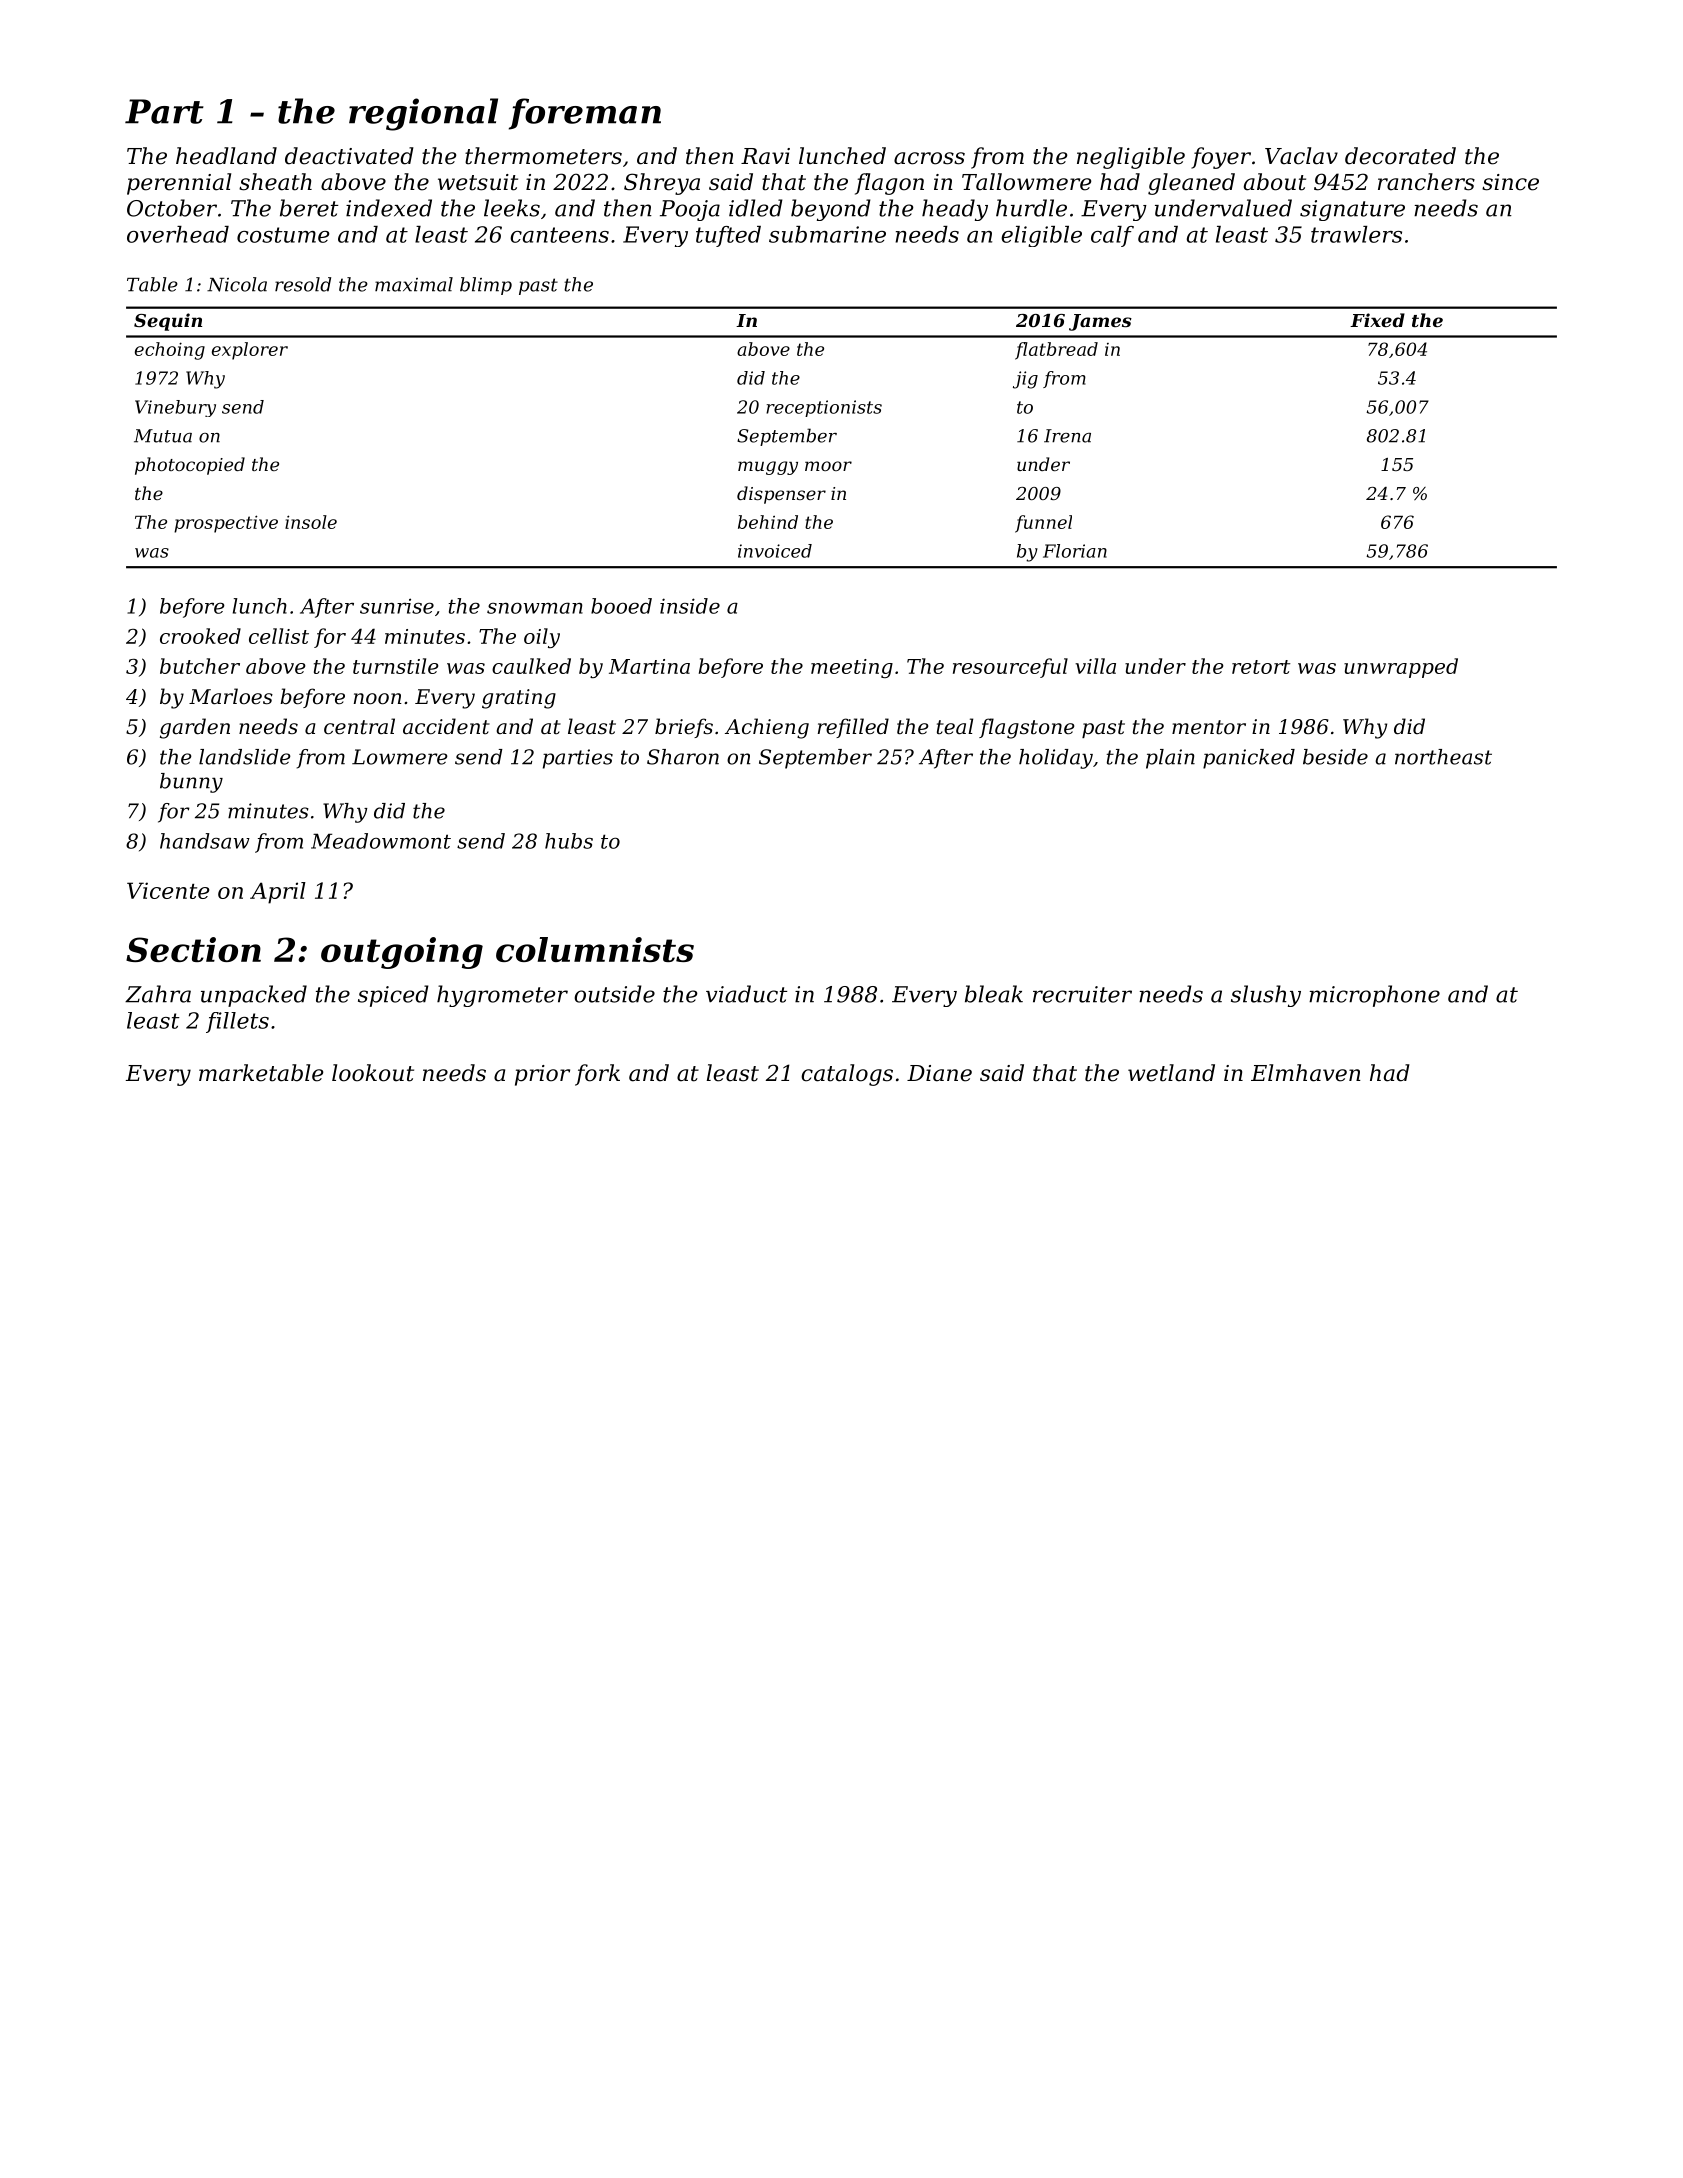 The width and height of the screenshot is (1683, 2178). What do you see at coordinates (827, 234) in the screenshot?
I see `submarine` at bounding box center [827, 234].
